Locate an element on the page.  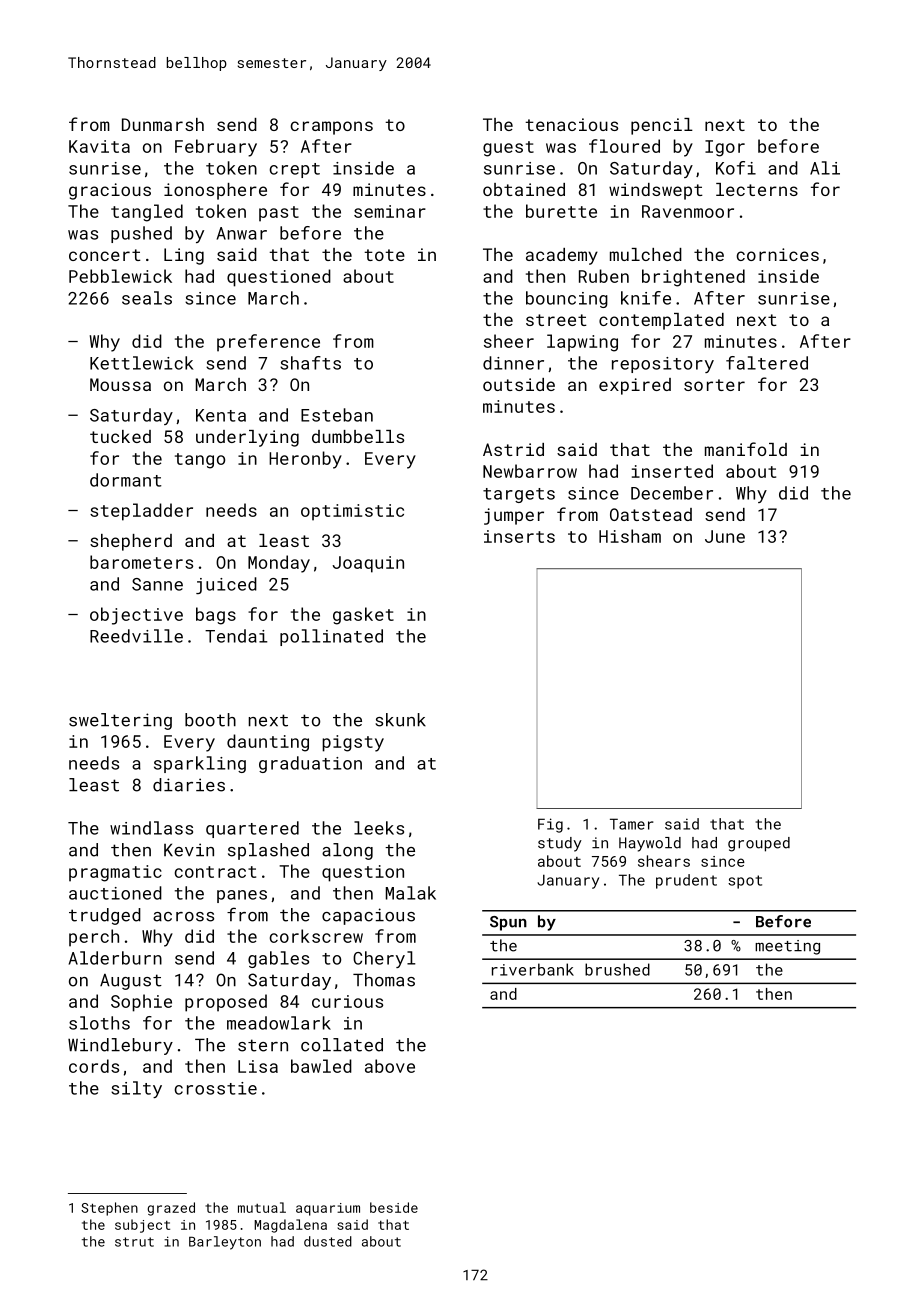
meeting is located at coordinates (787, 947).
